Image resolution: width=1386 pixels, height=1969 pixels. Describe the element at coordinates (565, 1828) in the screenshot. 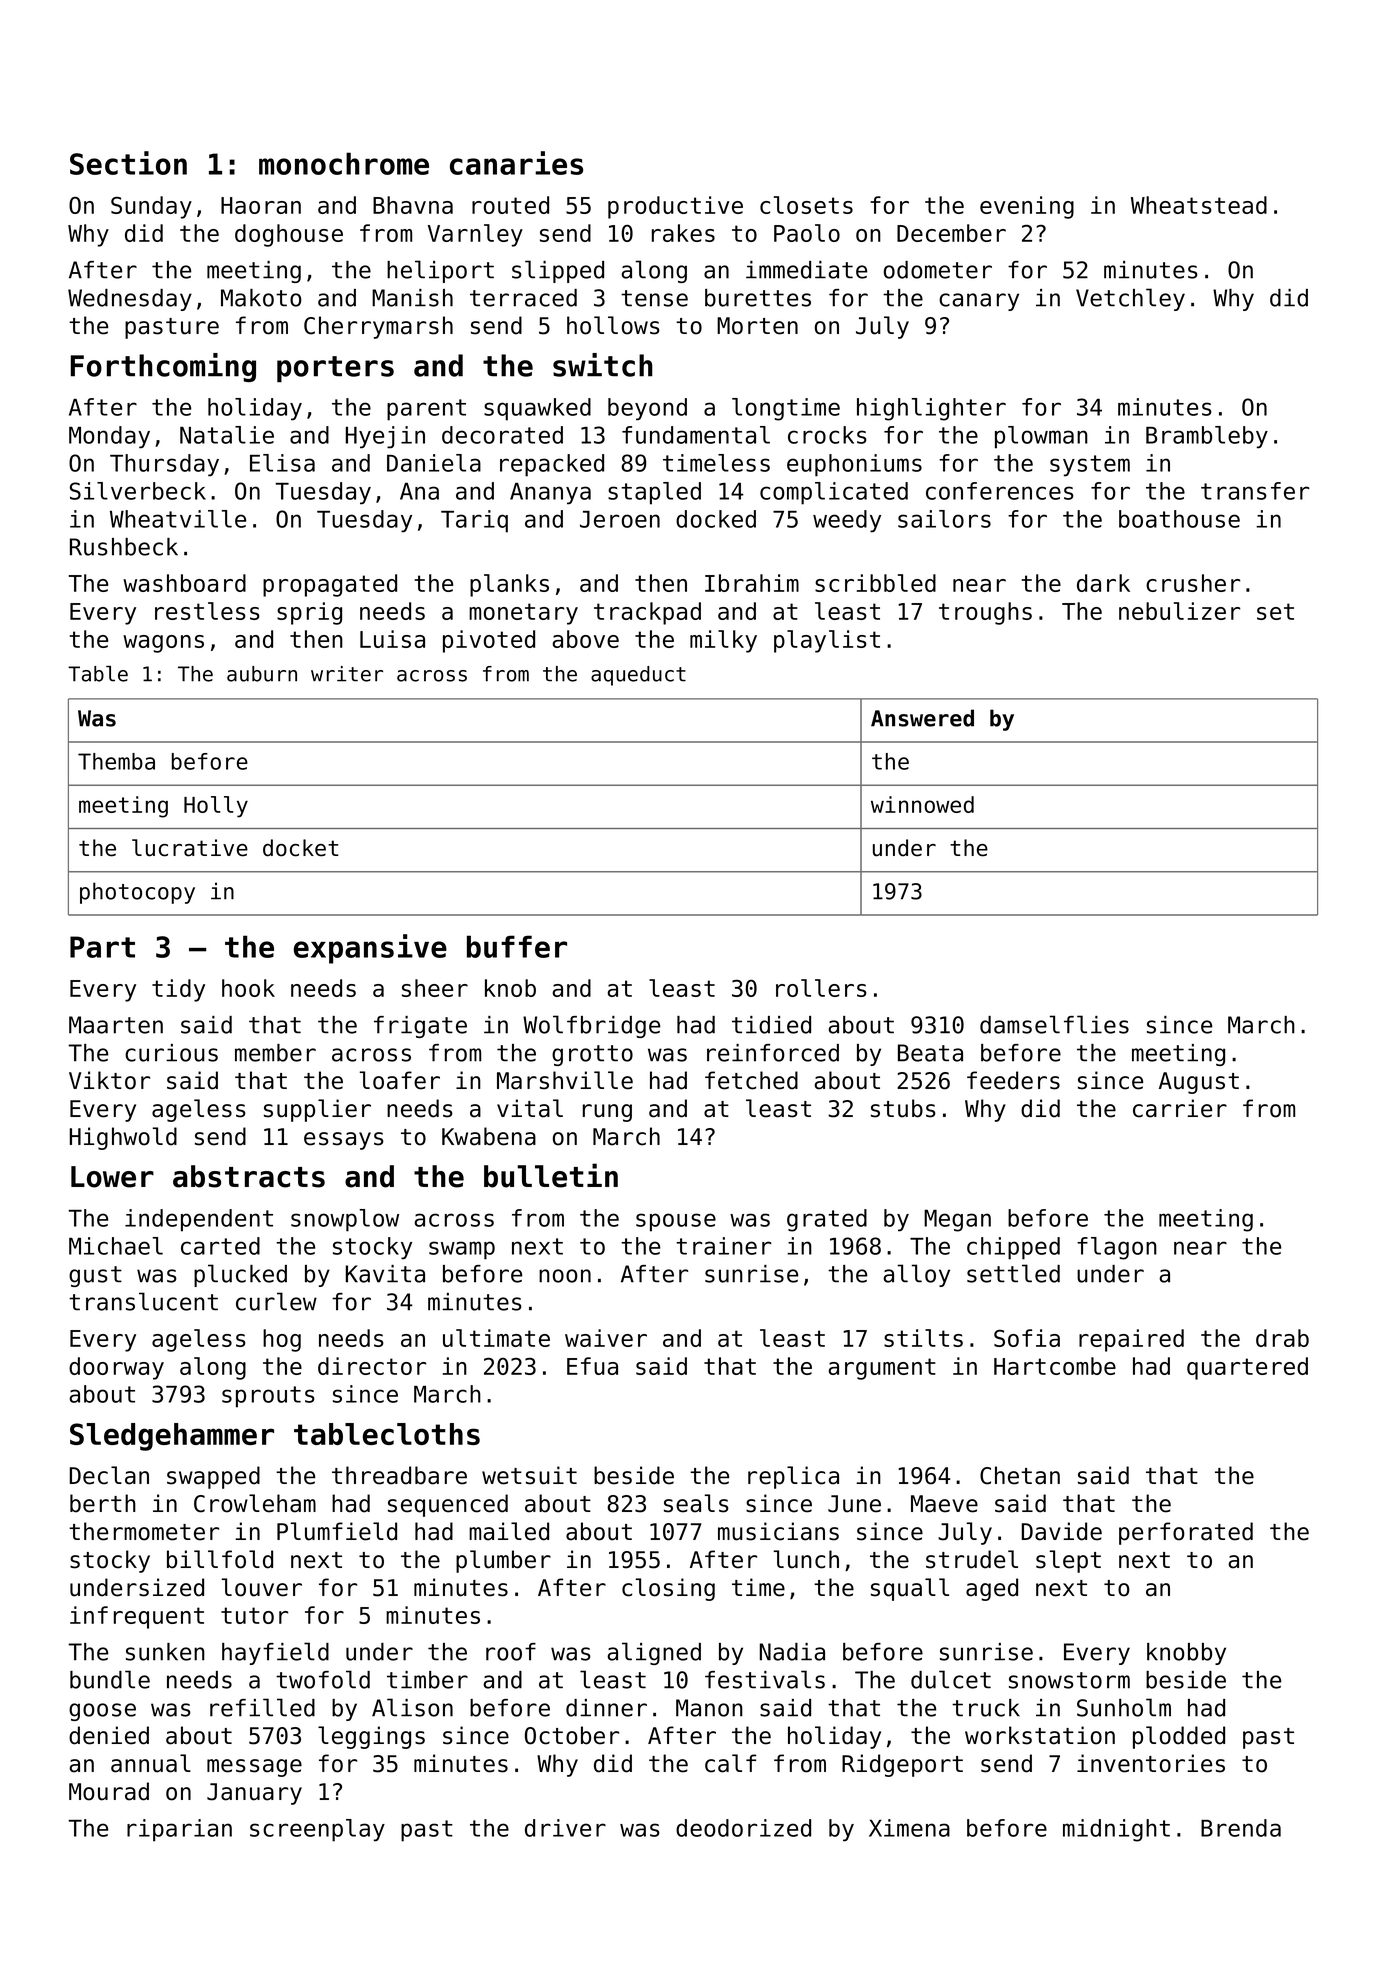

I see `driver` at that location.
